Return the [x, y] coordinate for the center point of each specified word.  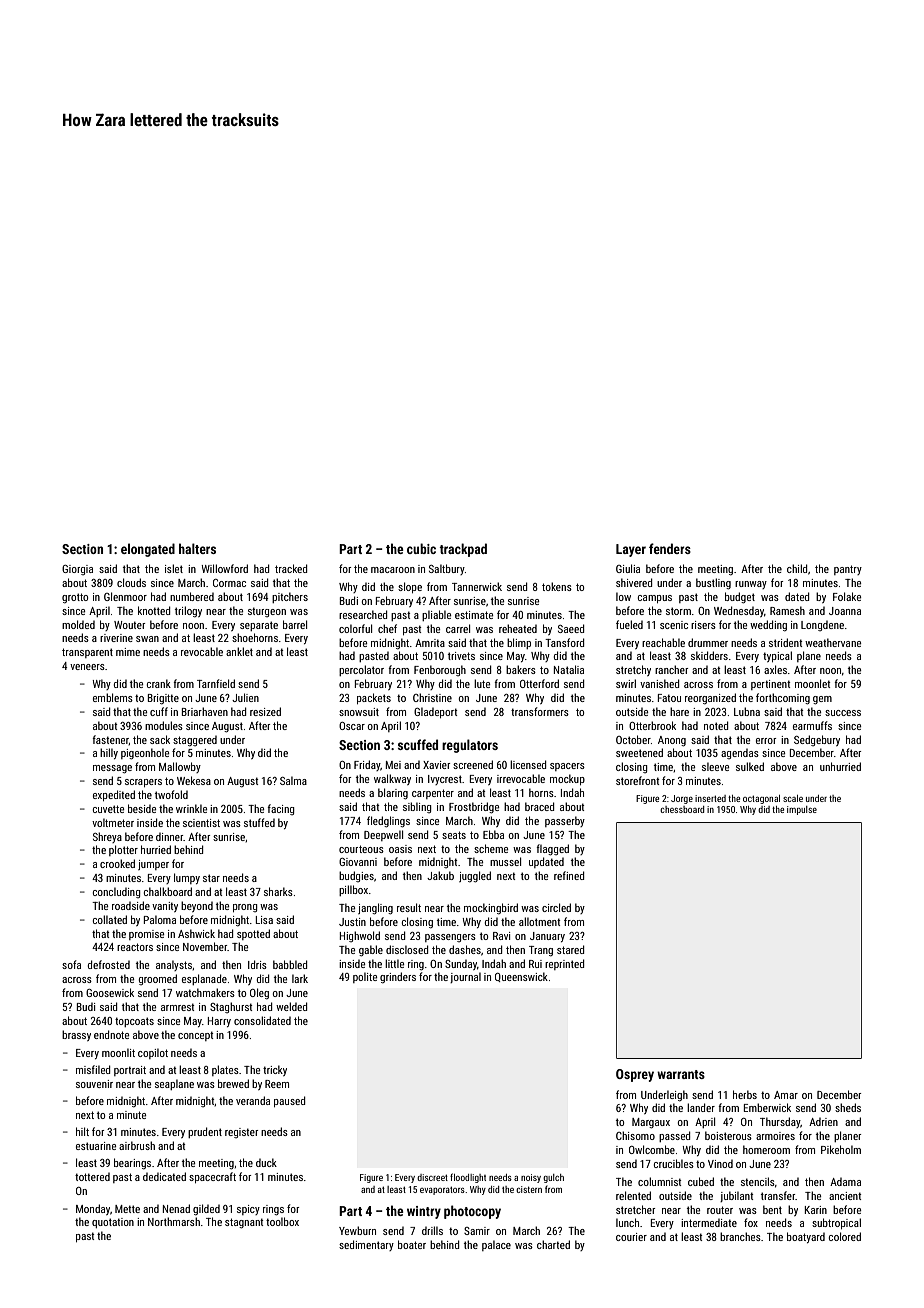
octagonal [761, 799]
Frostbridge [474, 808]
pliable [436, 615]
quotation [113, 1223]
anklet [239, 651]
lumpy [187, 878]
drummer [708, 642]
